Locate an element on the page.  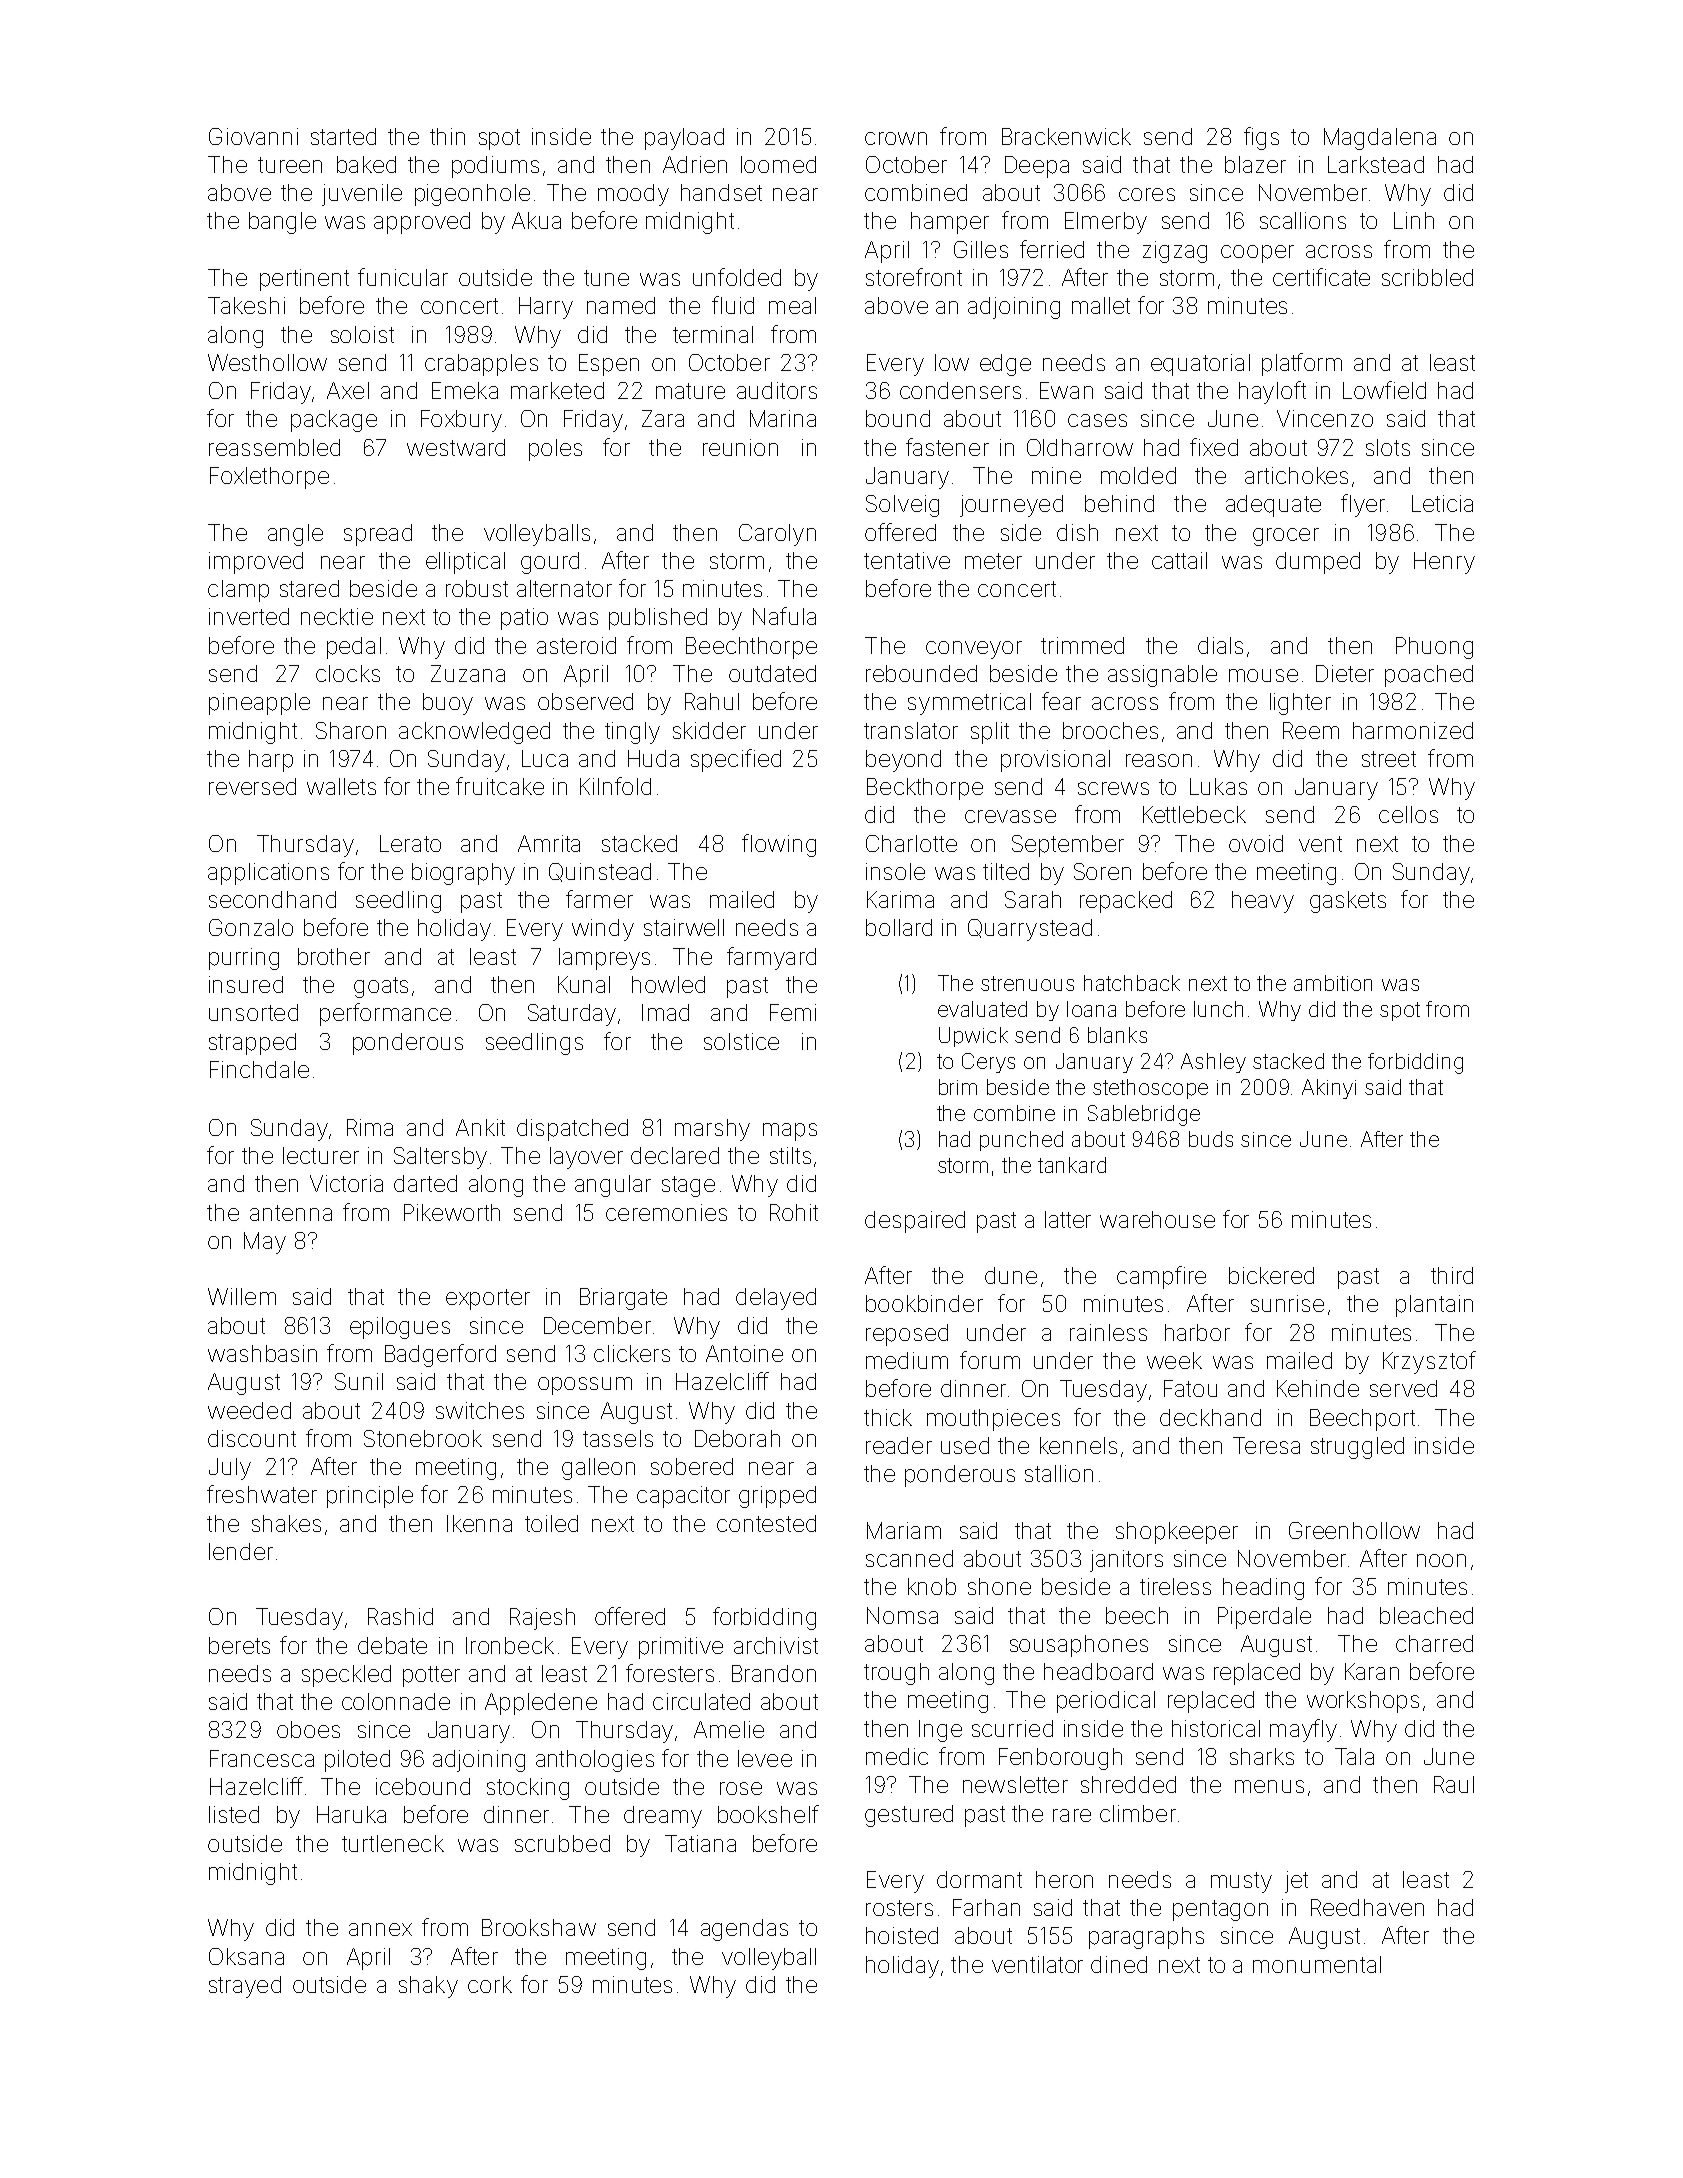
Magdalena is located at coordinates (1380, 139).
